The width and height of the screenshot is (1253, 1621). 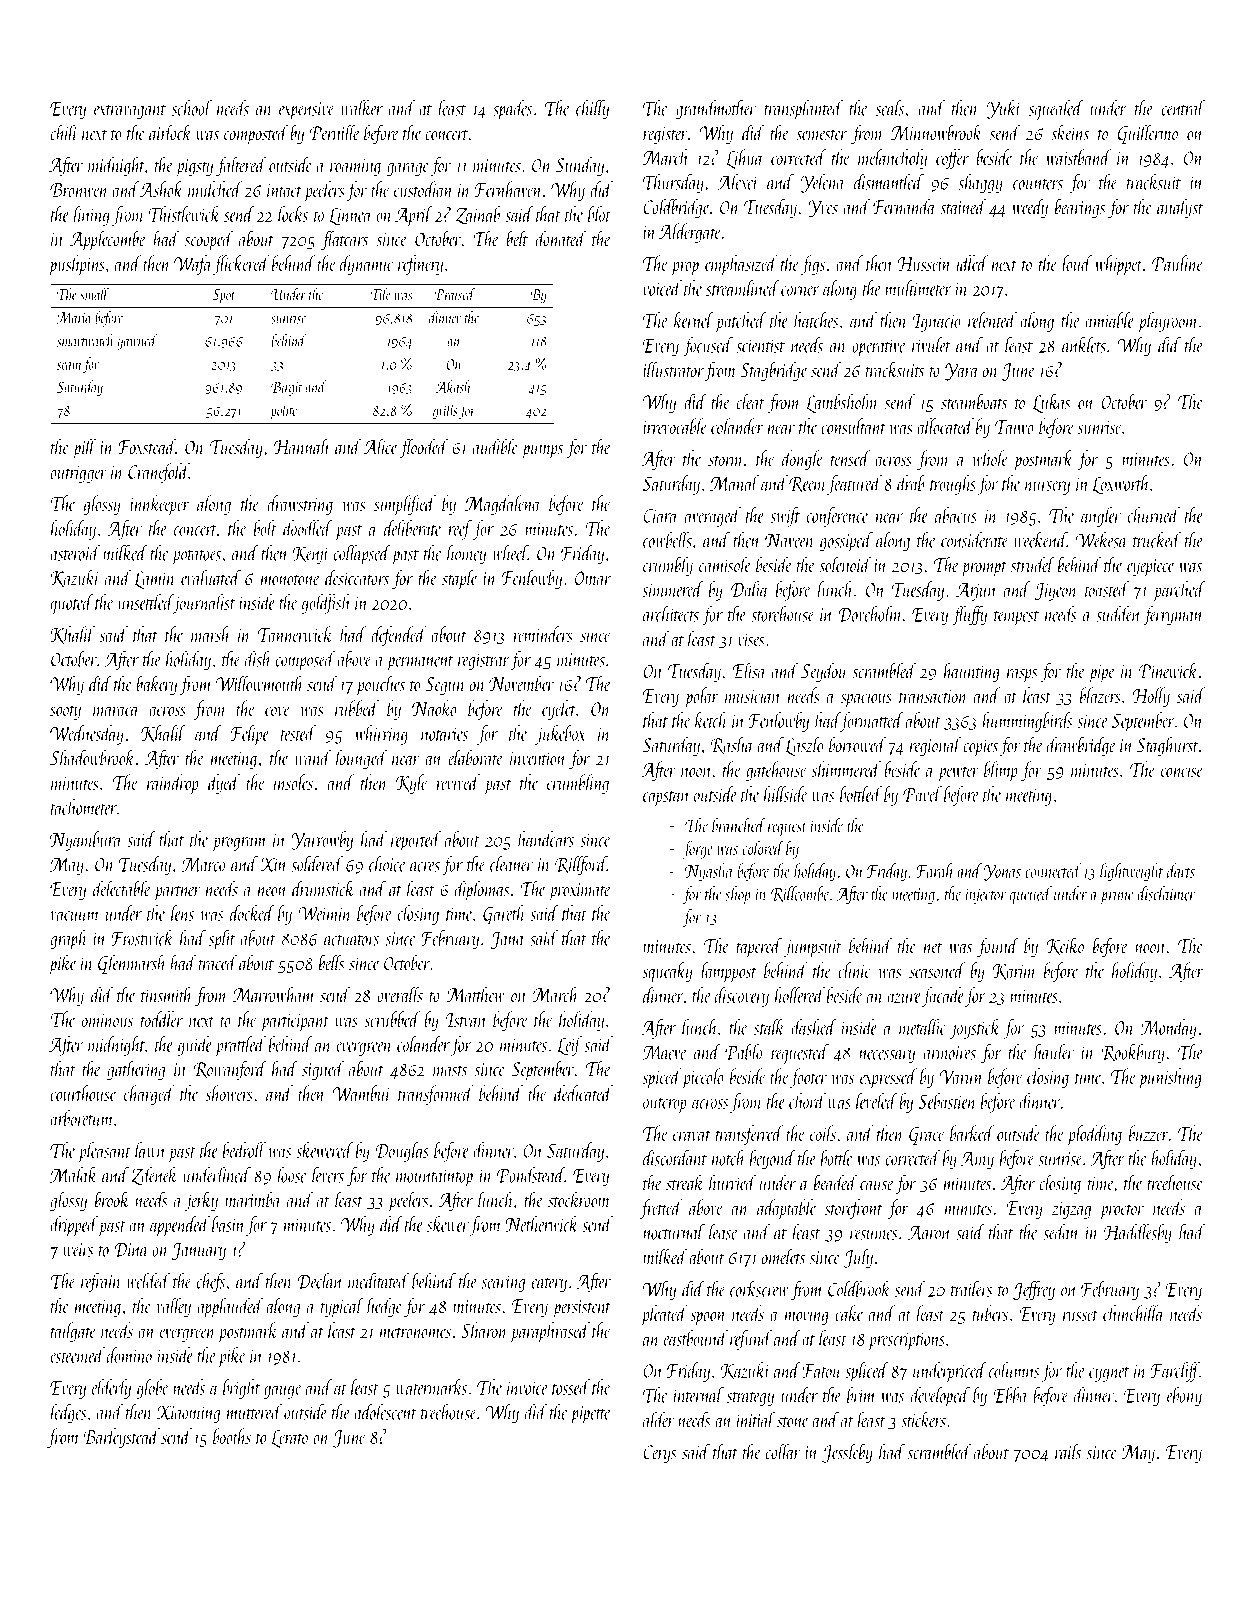 What do you see at coordinates (153, 1389) in the screenshot?
I see `globe` at bounding box center [153, 1389].
